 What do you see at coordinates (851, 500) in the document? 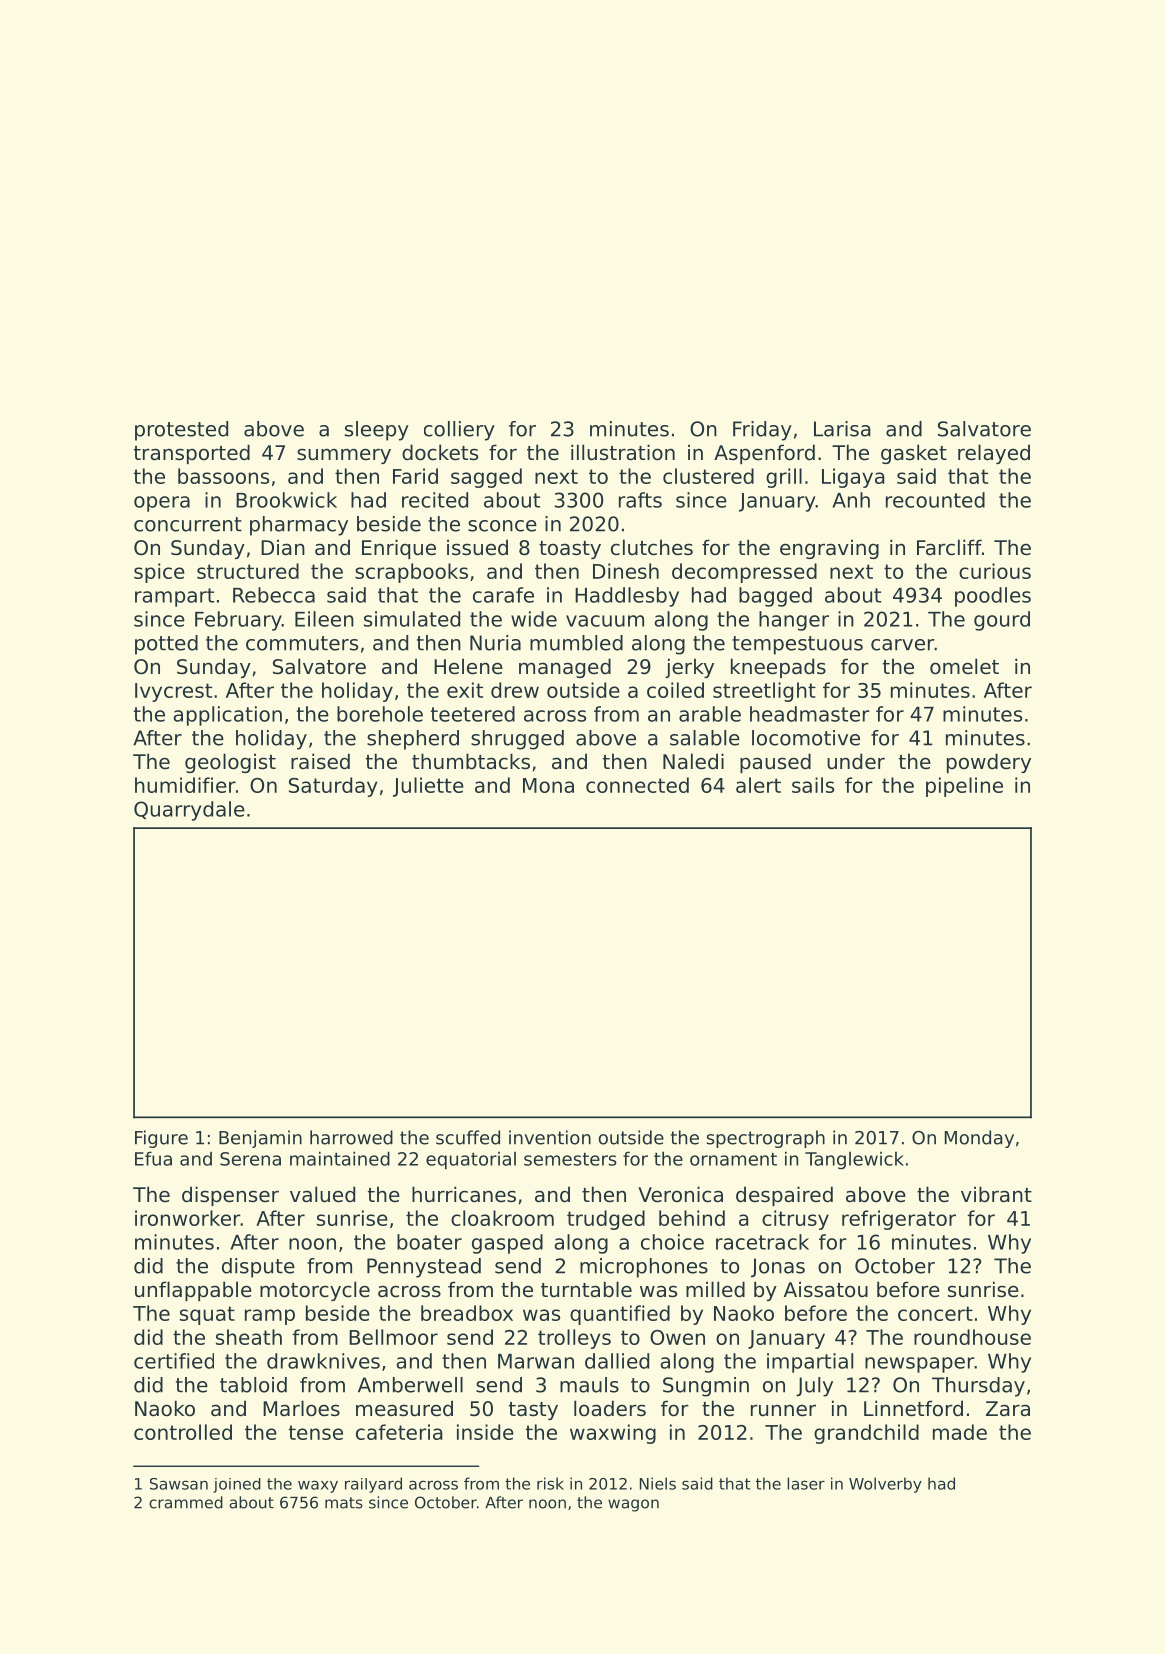
I see `Anh` at bounding box center [851, 500].
